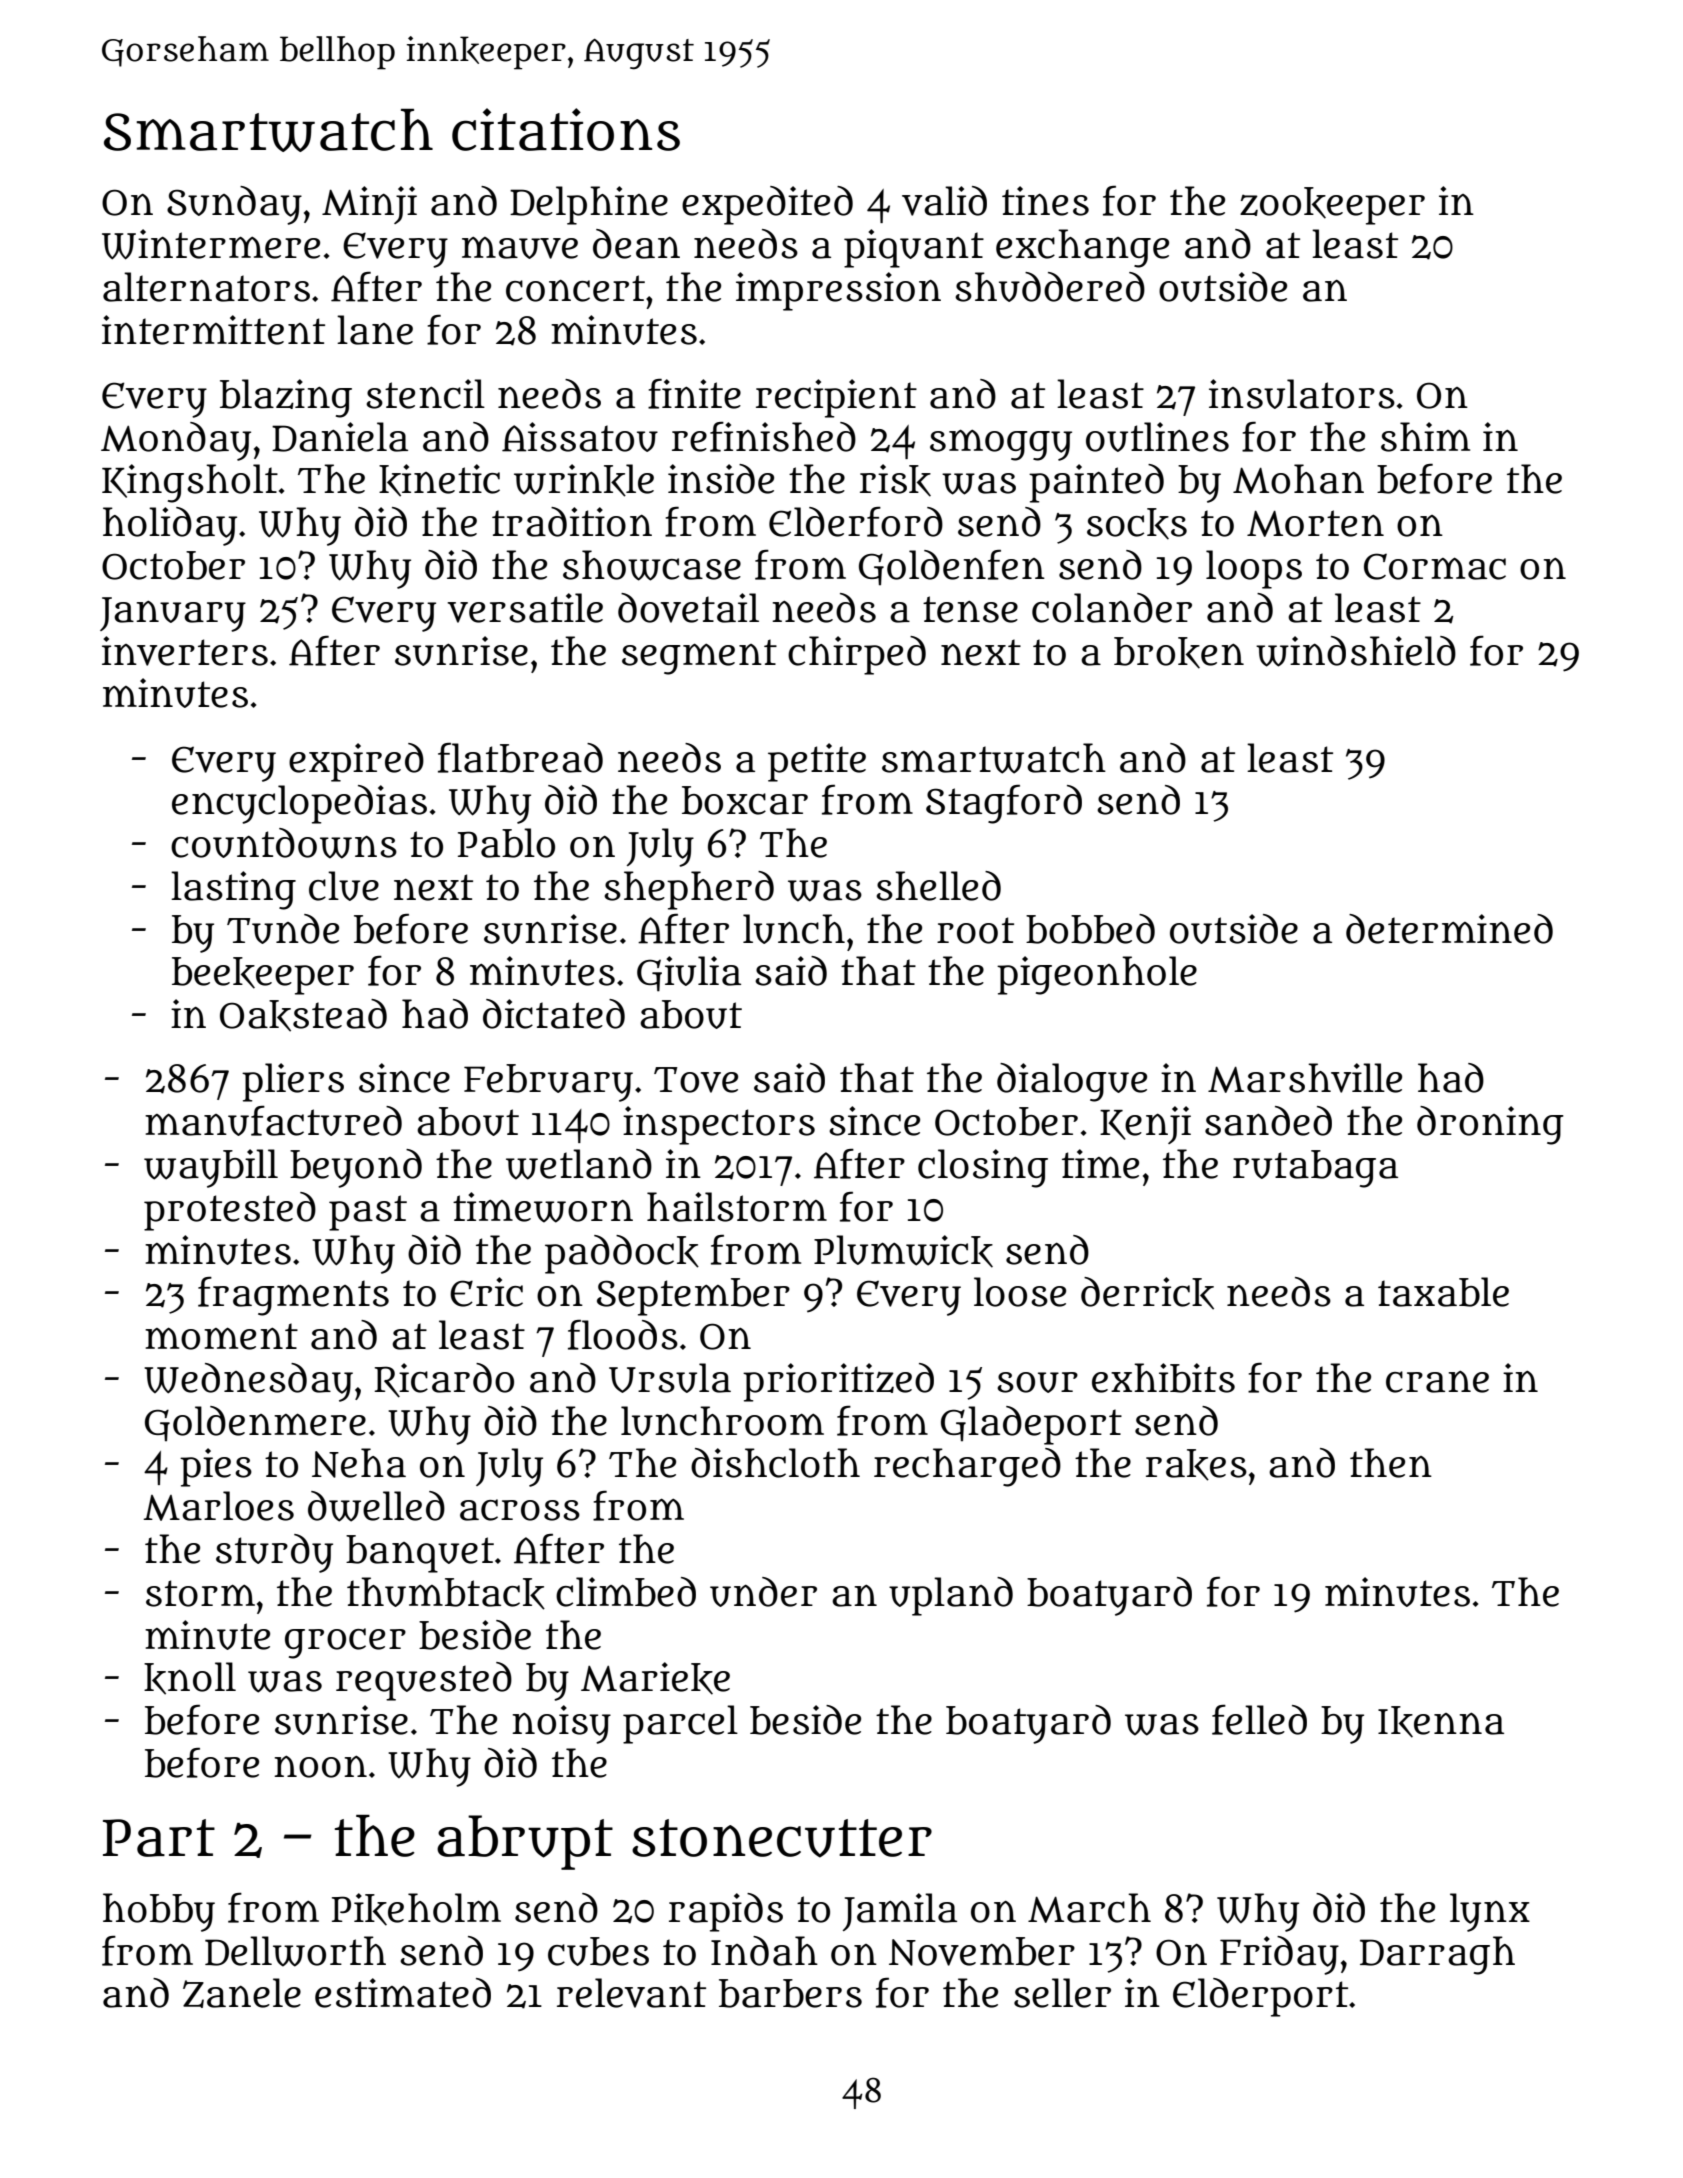 This screenshot has height=2178, width=1683. What do you see at coordinates (368, 1213) in the screenshot?
I see `past` at bounding box center [368, 1213].
